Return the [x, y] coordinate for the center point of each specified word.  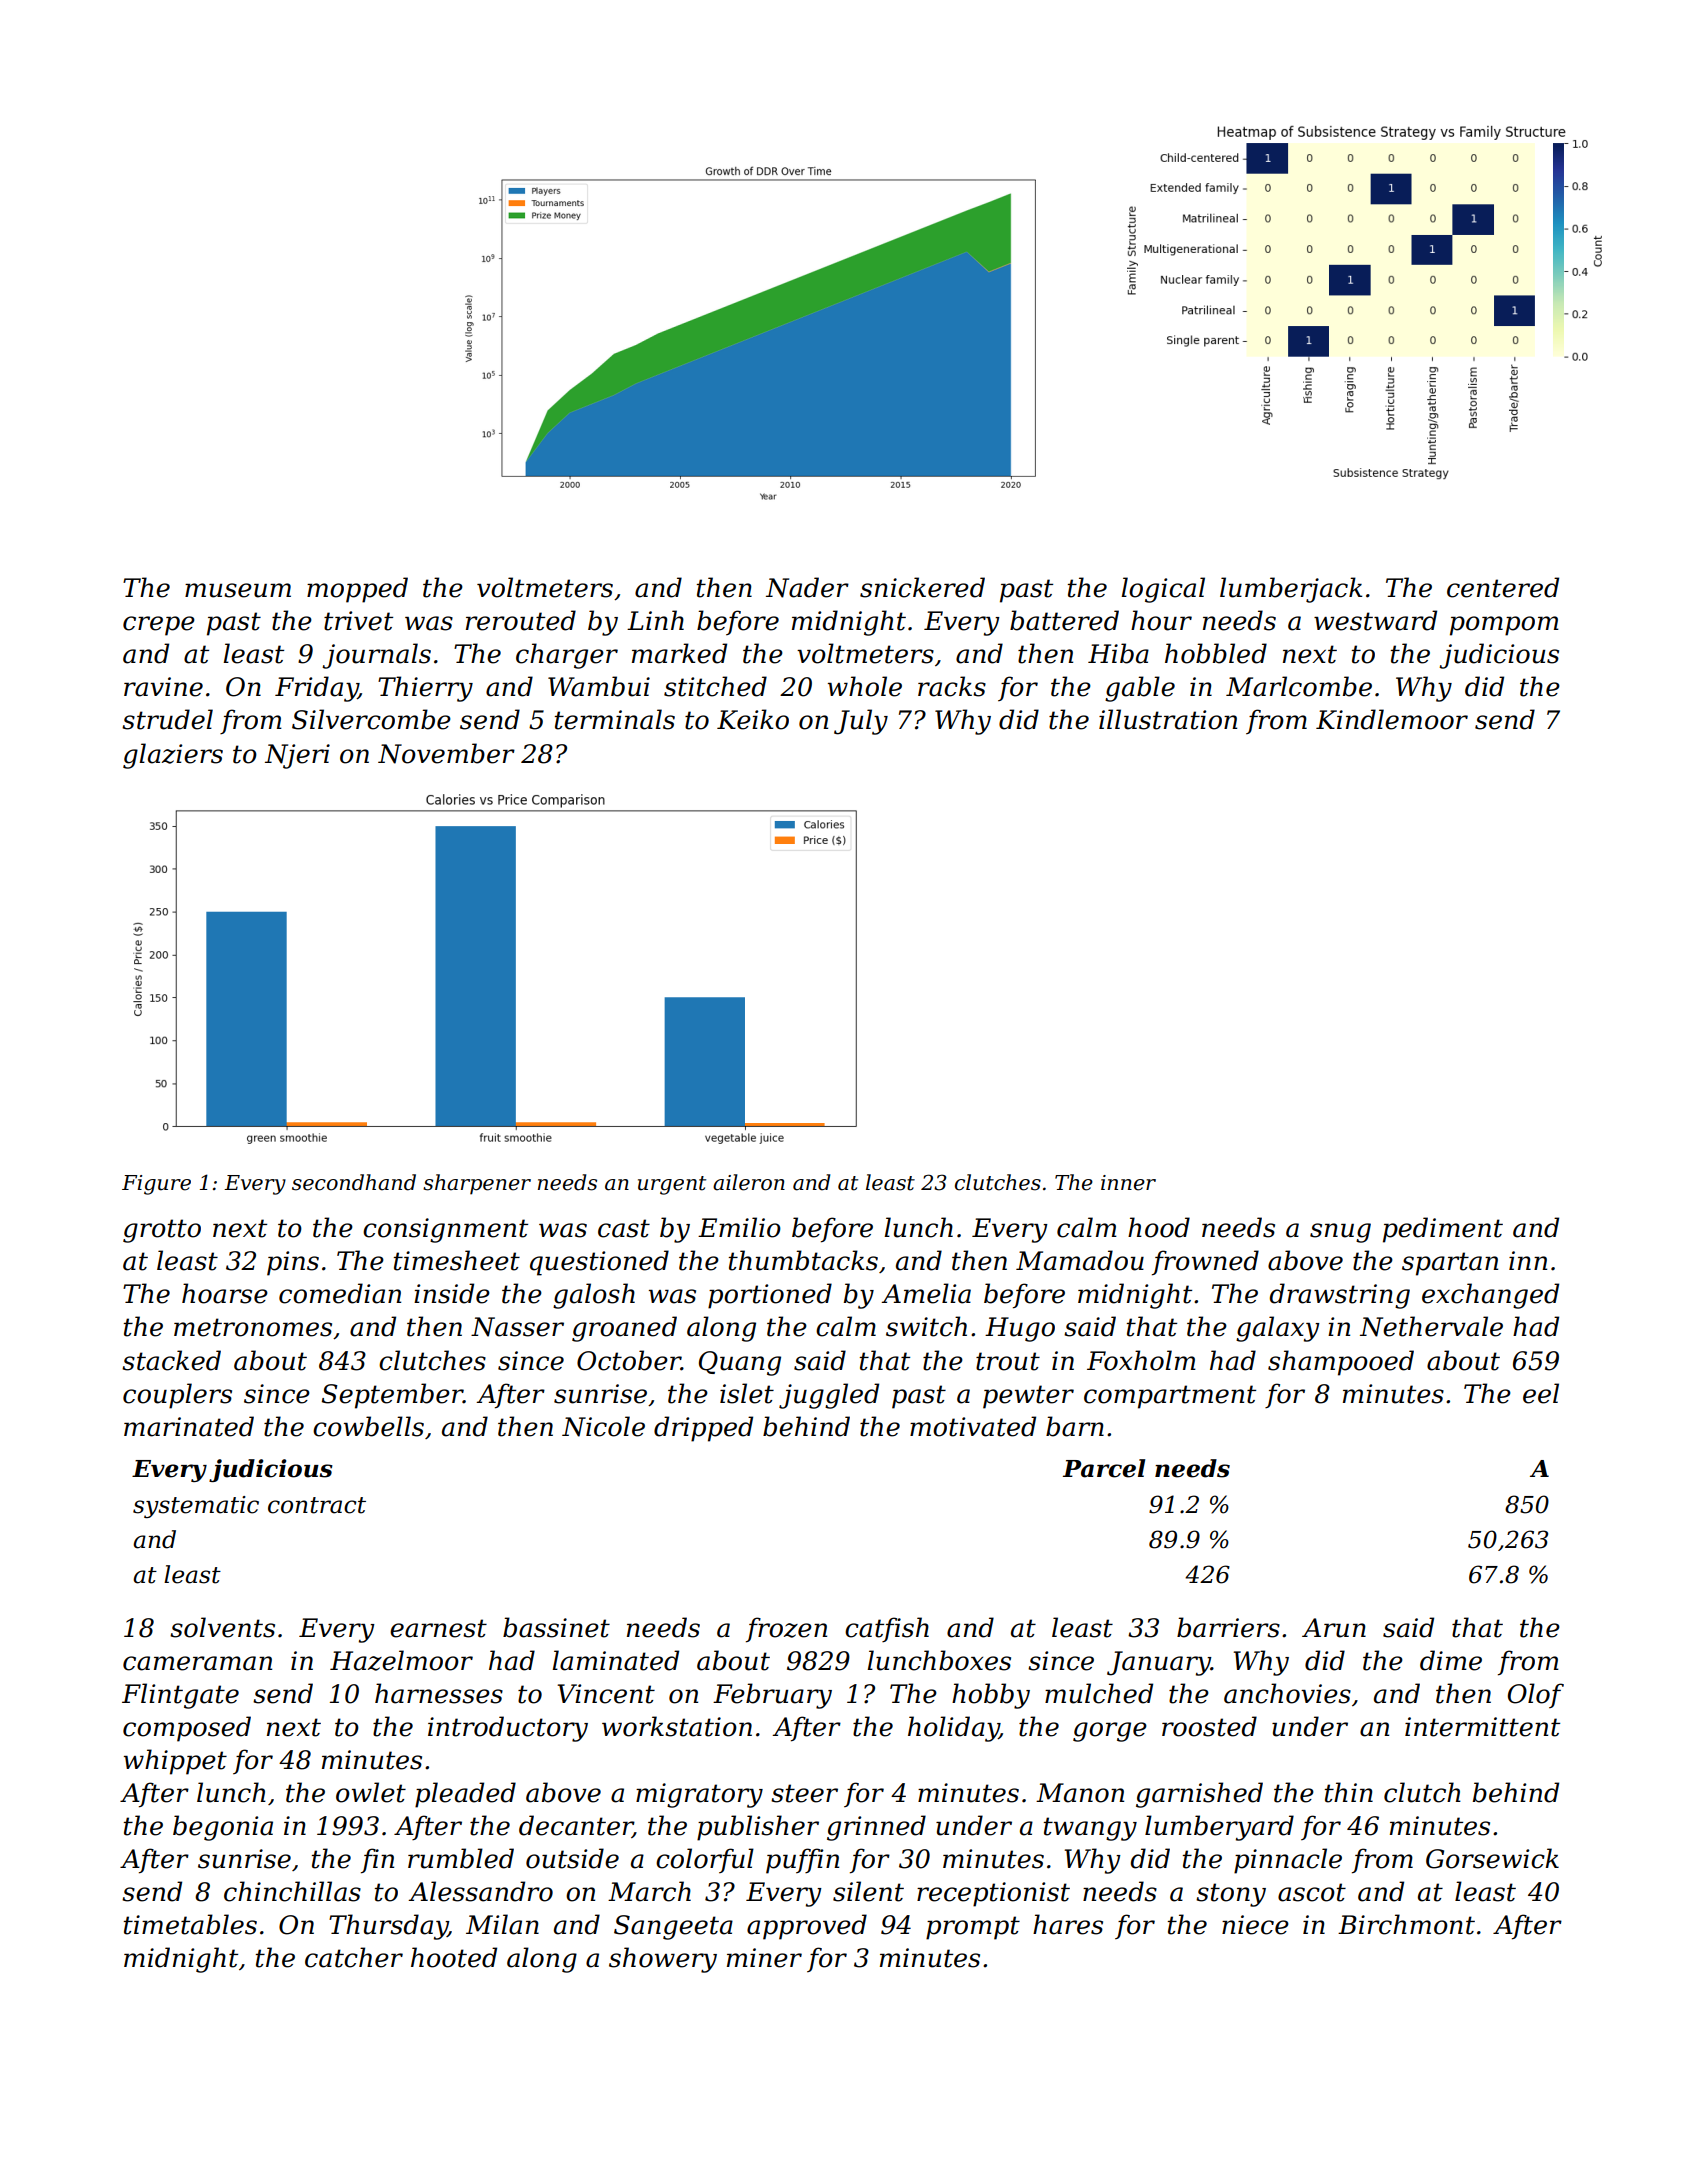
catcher [354, 1957]
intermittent [1482, 1727]
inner [1128, 1183]
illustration [1168, 719]
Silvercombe [371, 719]
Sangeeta [673, 1927]
